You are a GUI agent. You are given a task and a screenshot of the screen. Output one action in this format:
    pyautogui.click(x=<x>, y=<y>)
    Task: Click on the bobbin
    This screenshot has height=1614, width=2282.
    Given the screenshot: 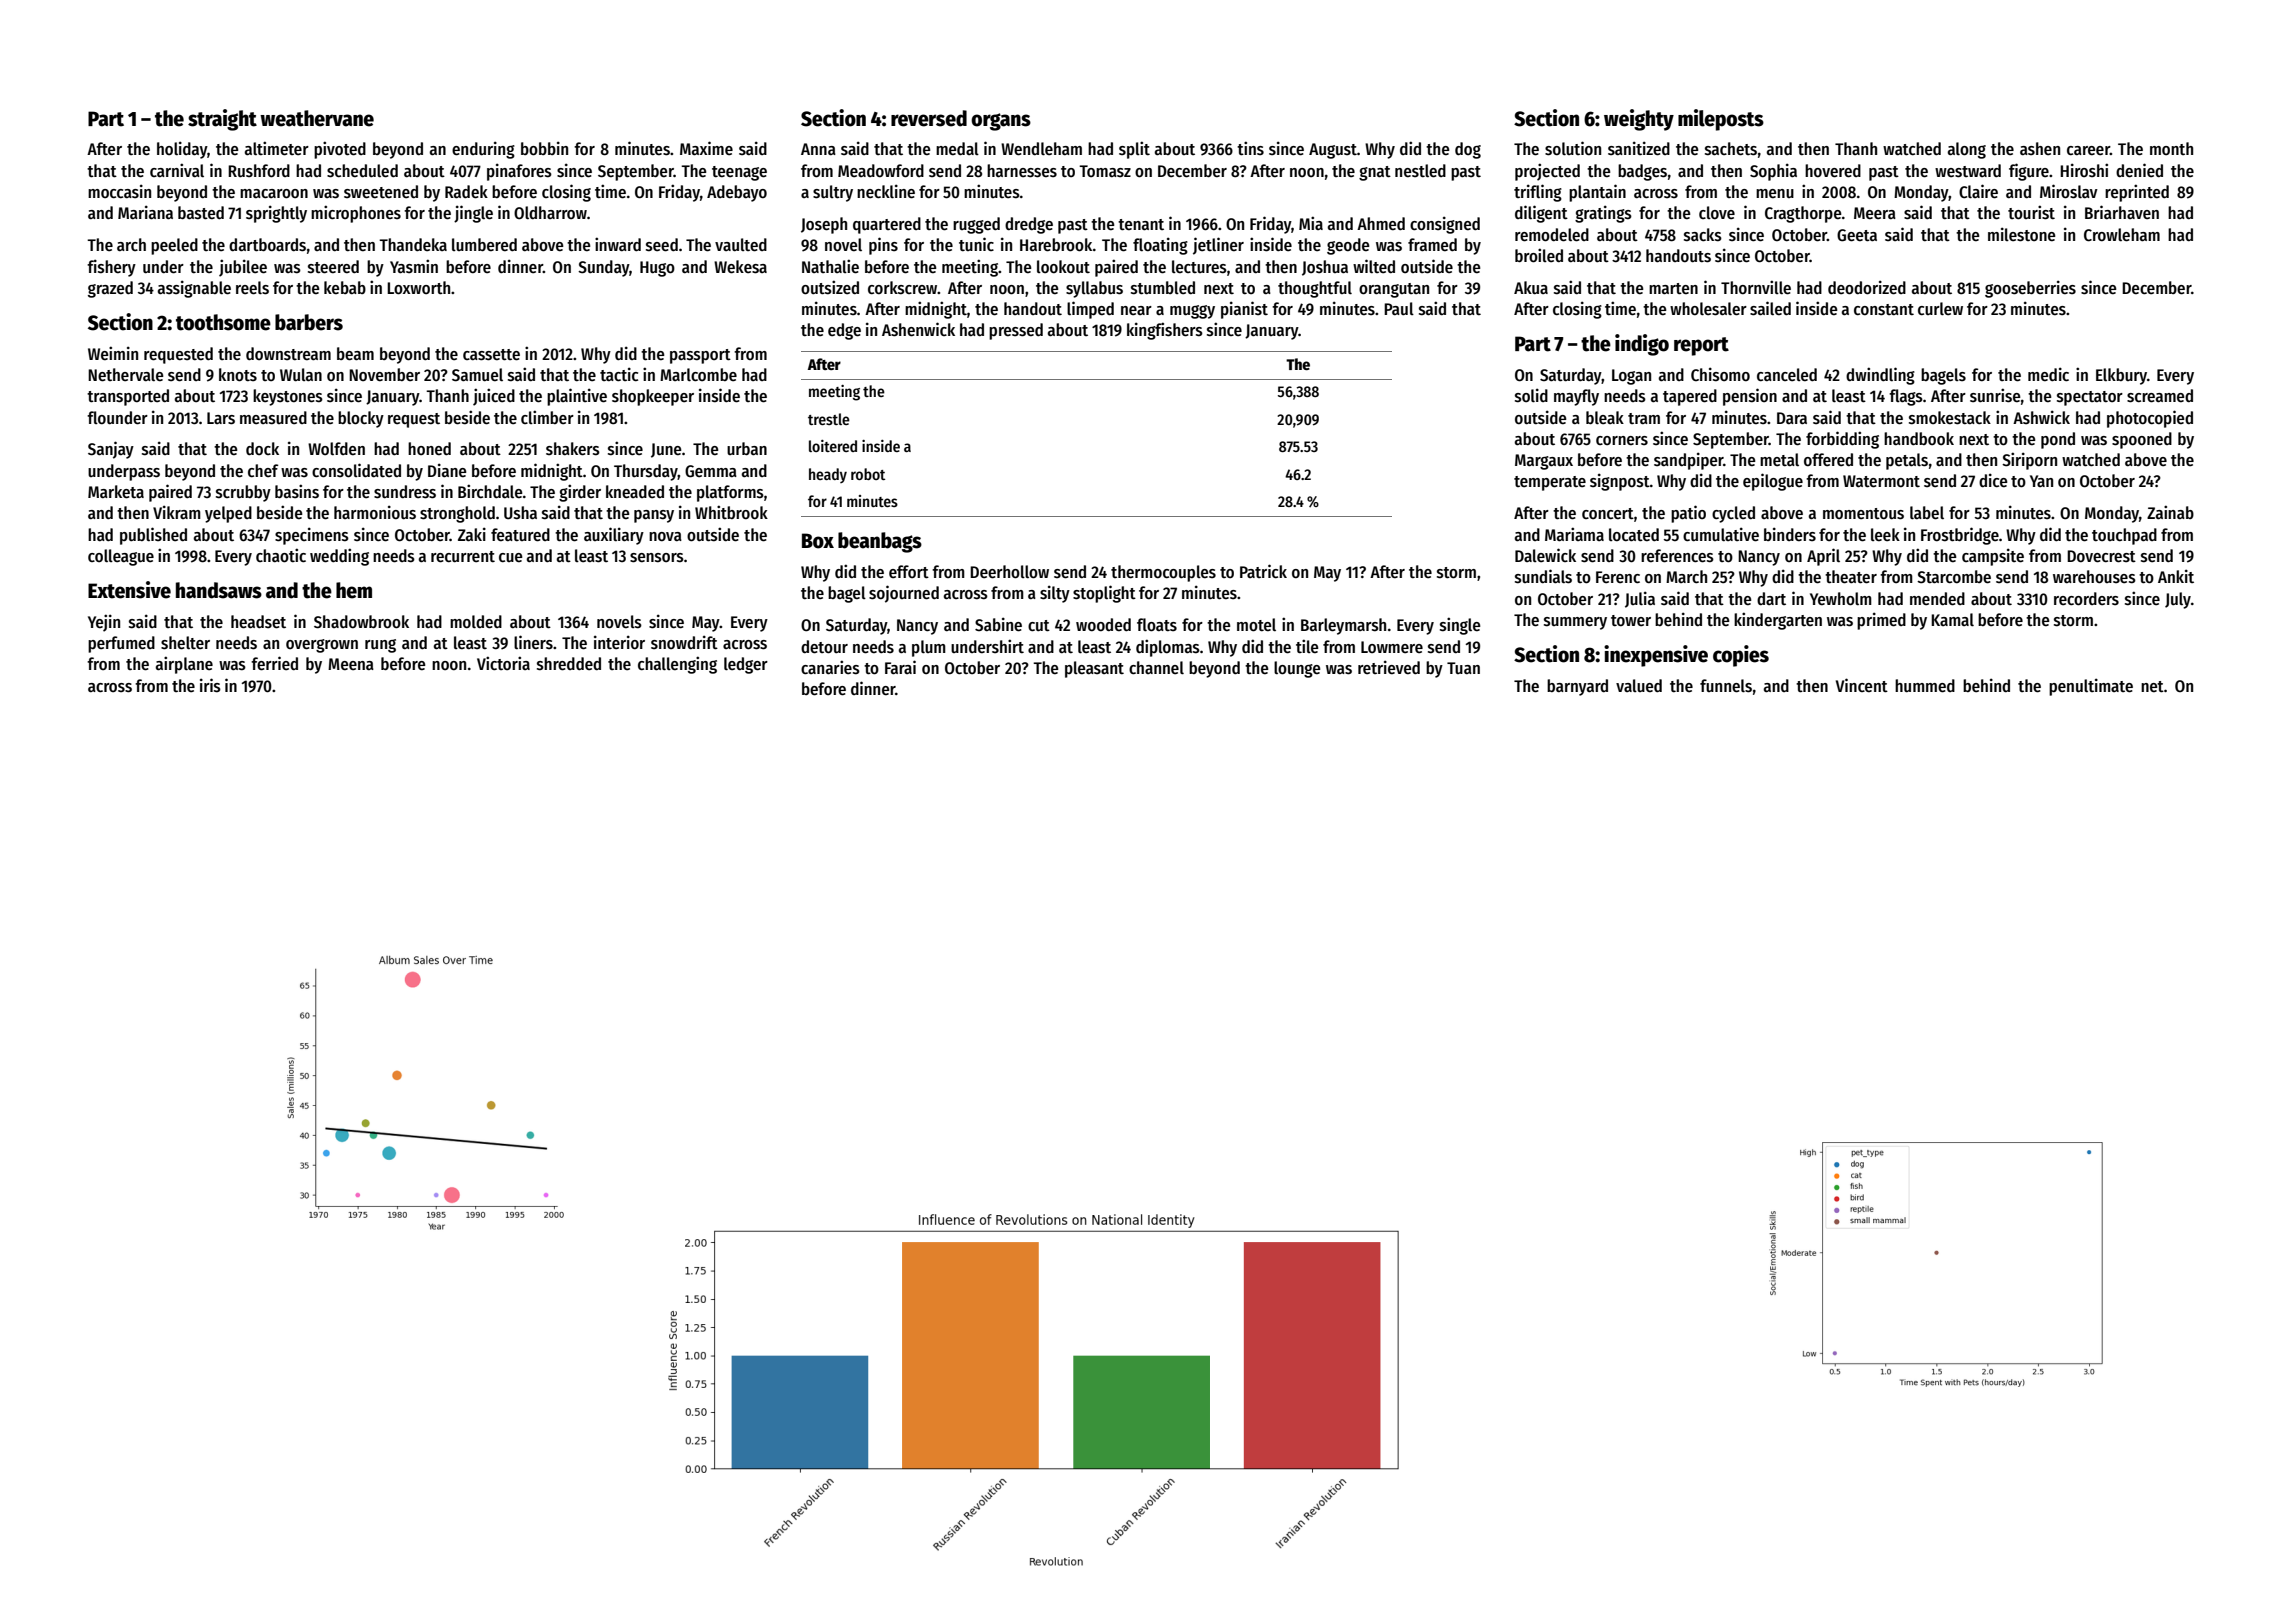 What is the action you would take?
    pyautogui.click(x=544, y=148)
